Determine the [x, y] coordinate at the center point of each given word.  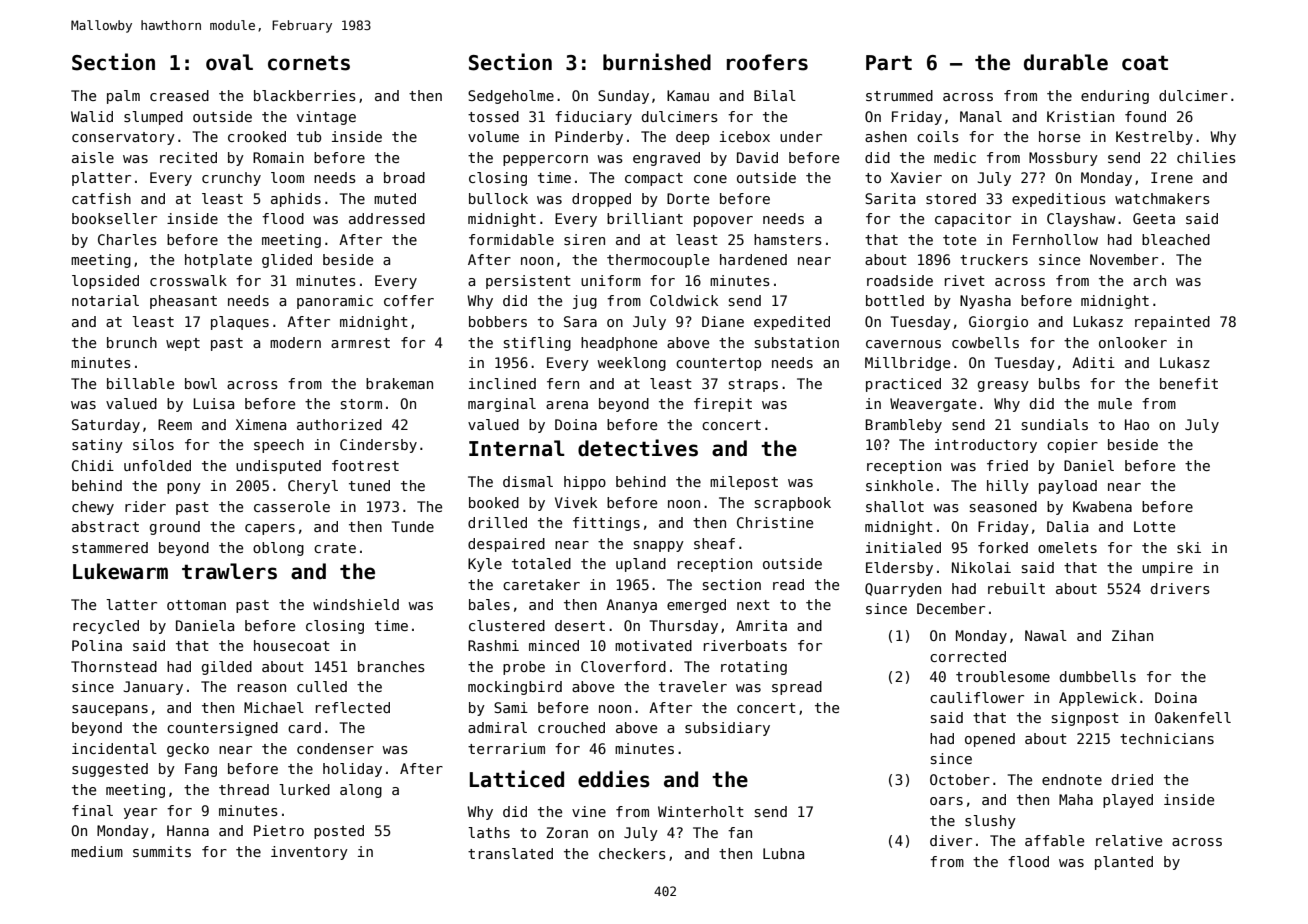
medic [955, 157]
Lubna [783, 853]
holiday [352, 770]
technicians [1167, 738]
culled [322, 686]
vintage [326, 118]
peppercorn [545, 160]
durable [1066, 62]
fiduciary [593, 118]
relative [1129, 840]
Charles [127, 239]
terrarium [506, 748]
